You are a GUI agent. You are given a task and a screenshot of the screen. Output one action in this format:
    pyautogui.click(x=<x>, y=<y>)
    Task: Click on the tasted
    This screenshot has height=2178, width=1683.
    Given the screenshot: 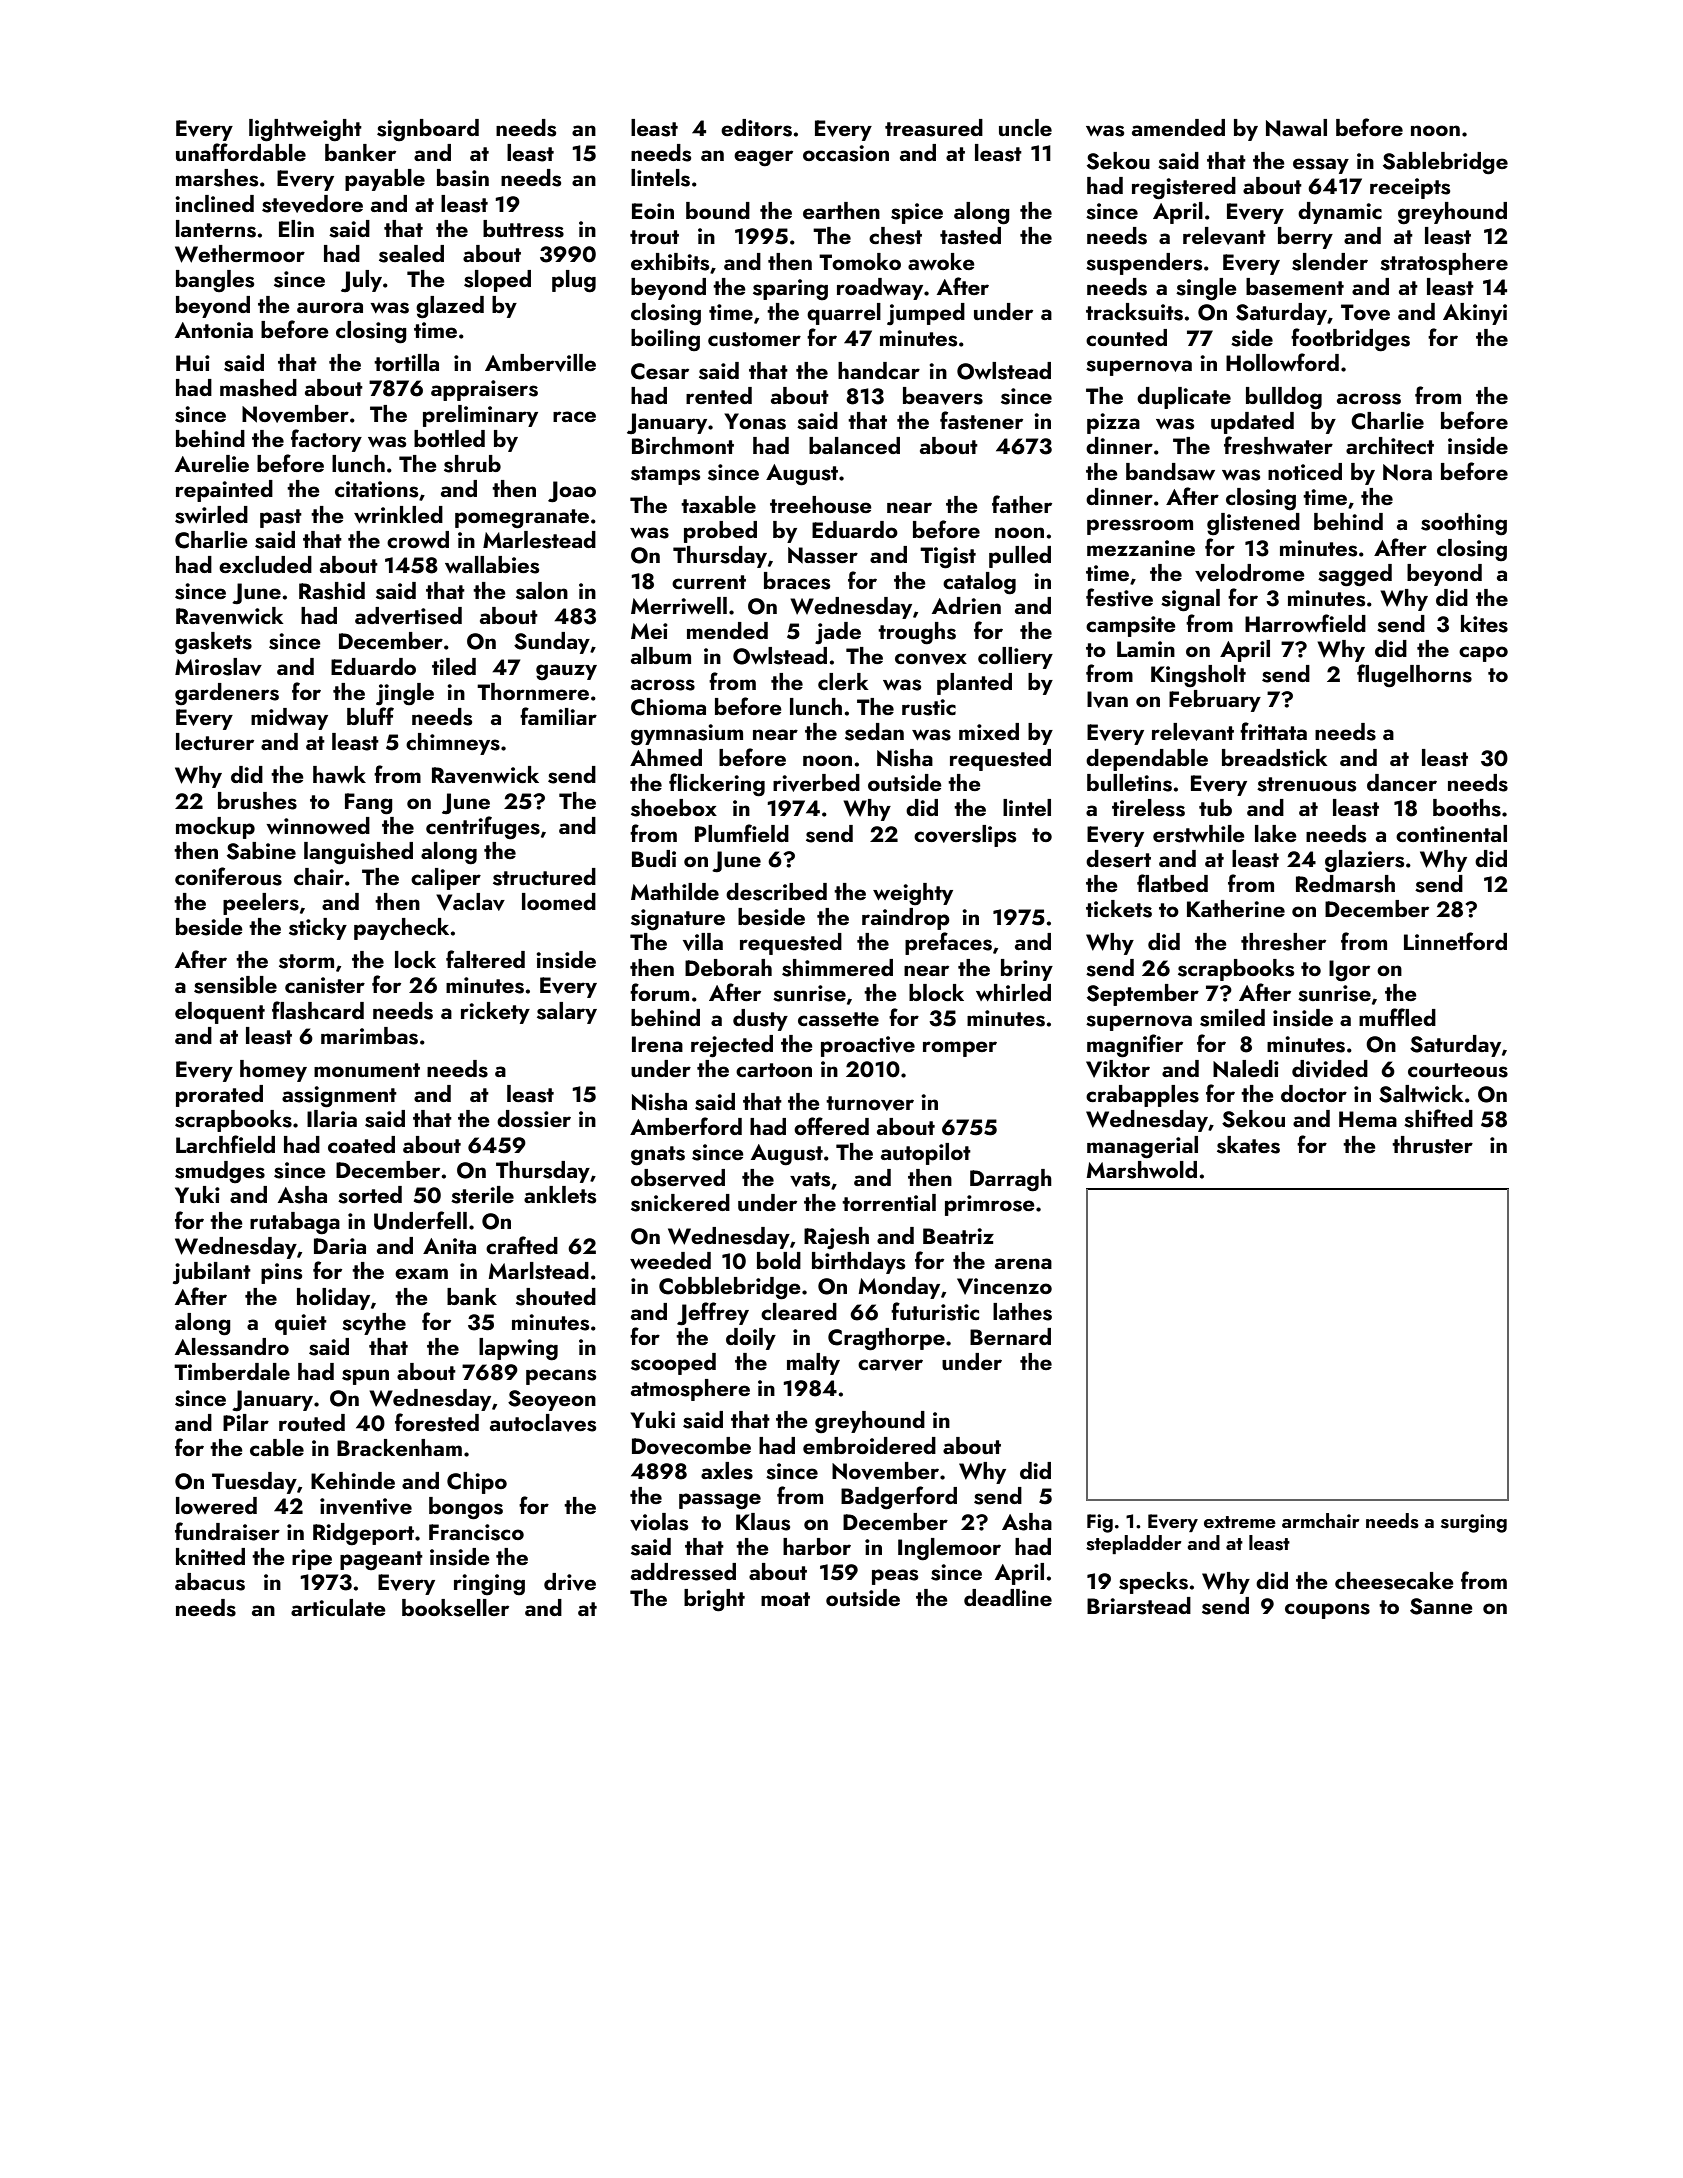 What is the action you would take?
    pyautogui.click(x=970, y=236)
